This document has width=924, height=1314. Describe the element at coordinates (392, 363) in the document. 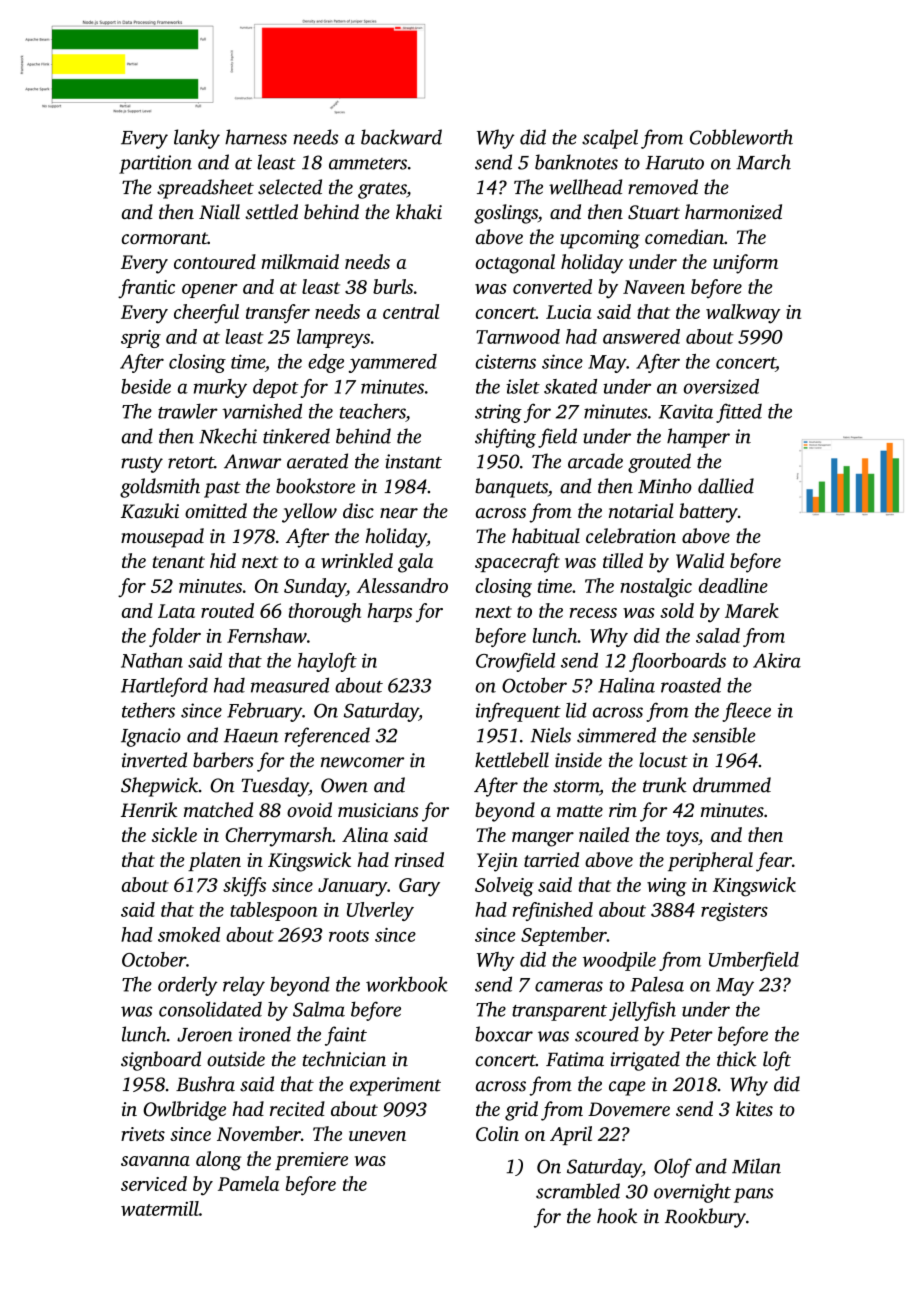

I see `yammered` at that location.
